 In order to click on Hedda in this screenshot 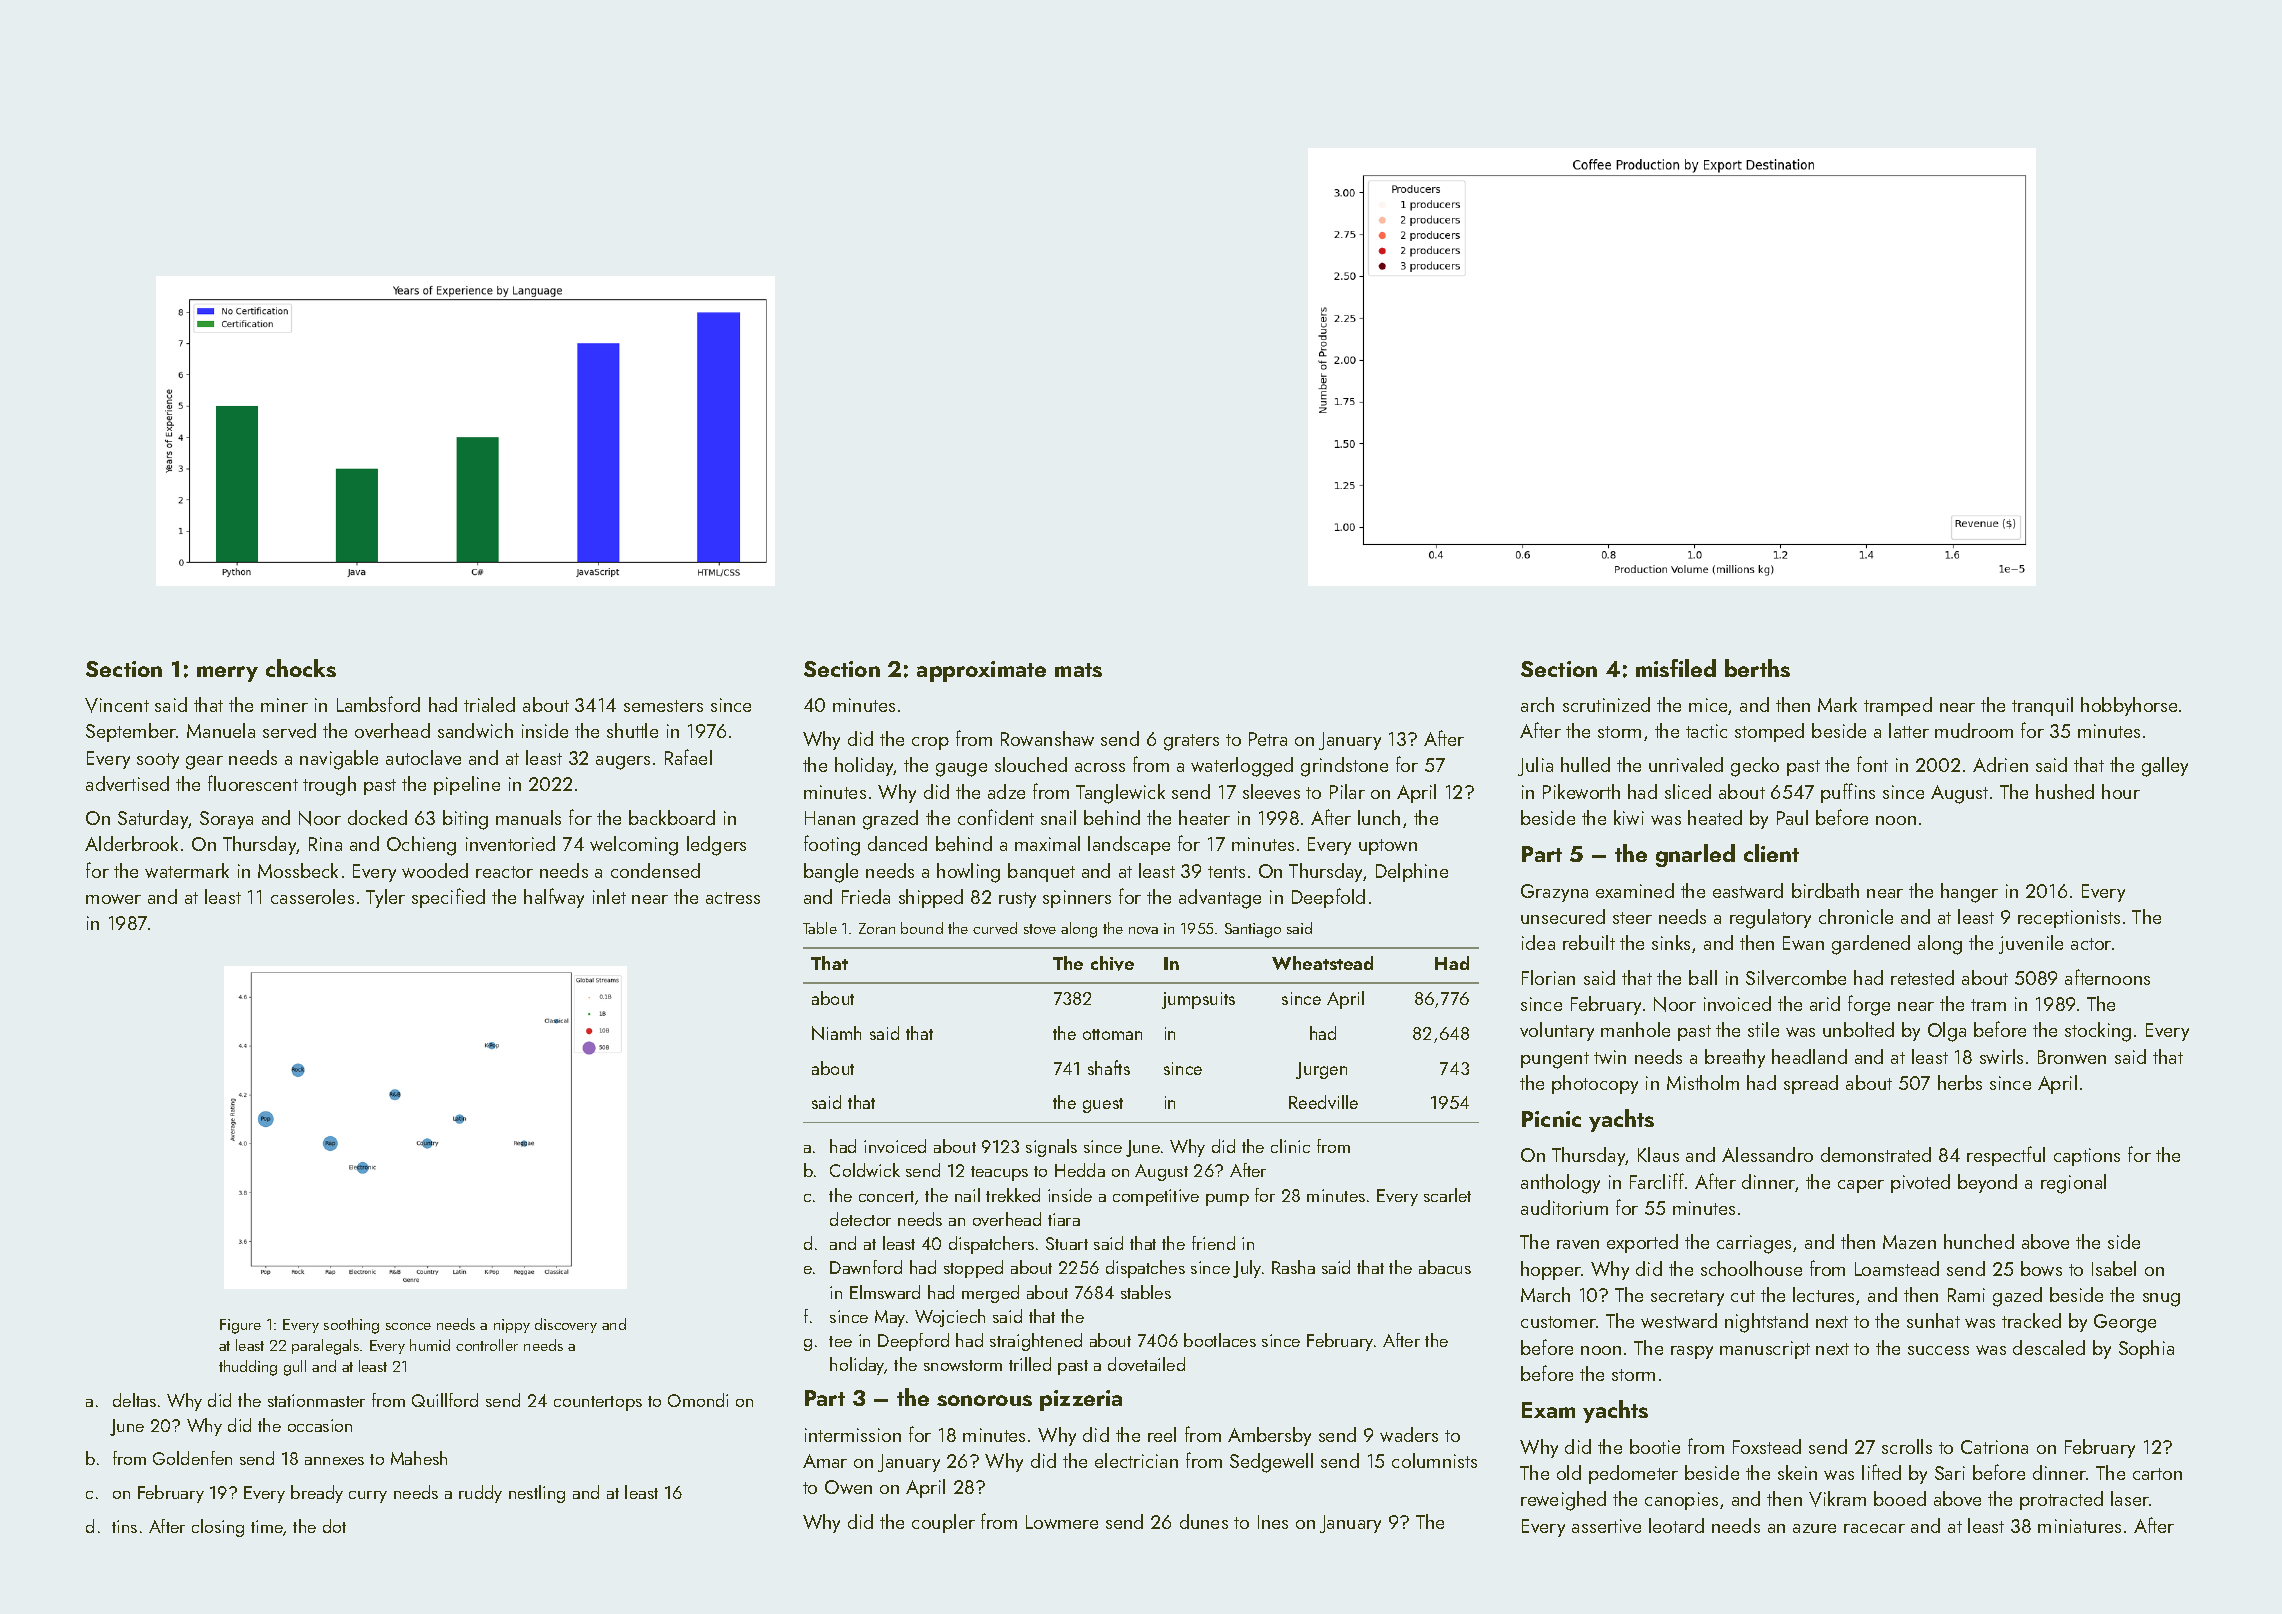, I will do `click(1080, 1170)`.
